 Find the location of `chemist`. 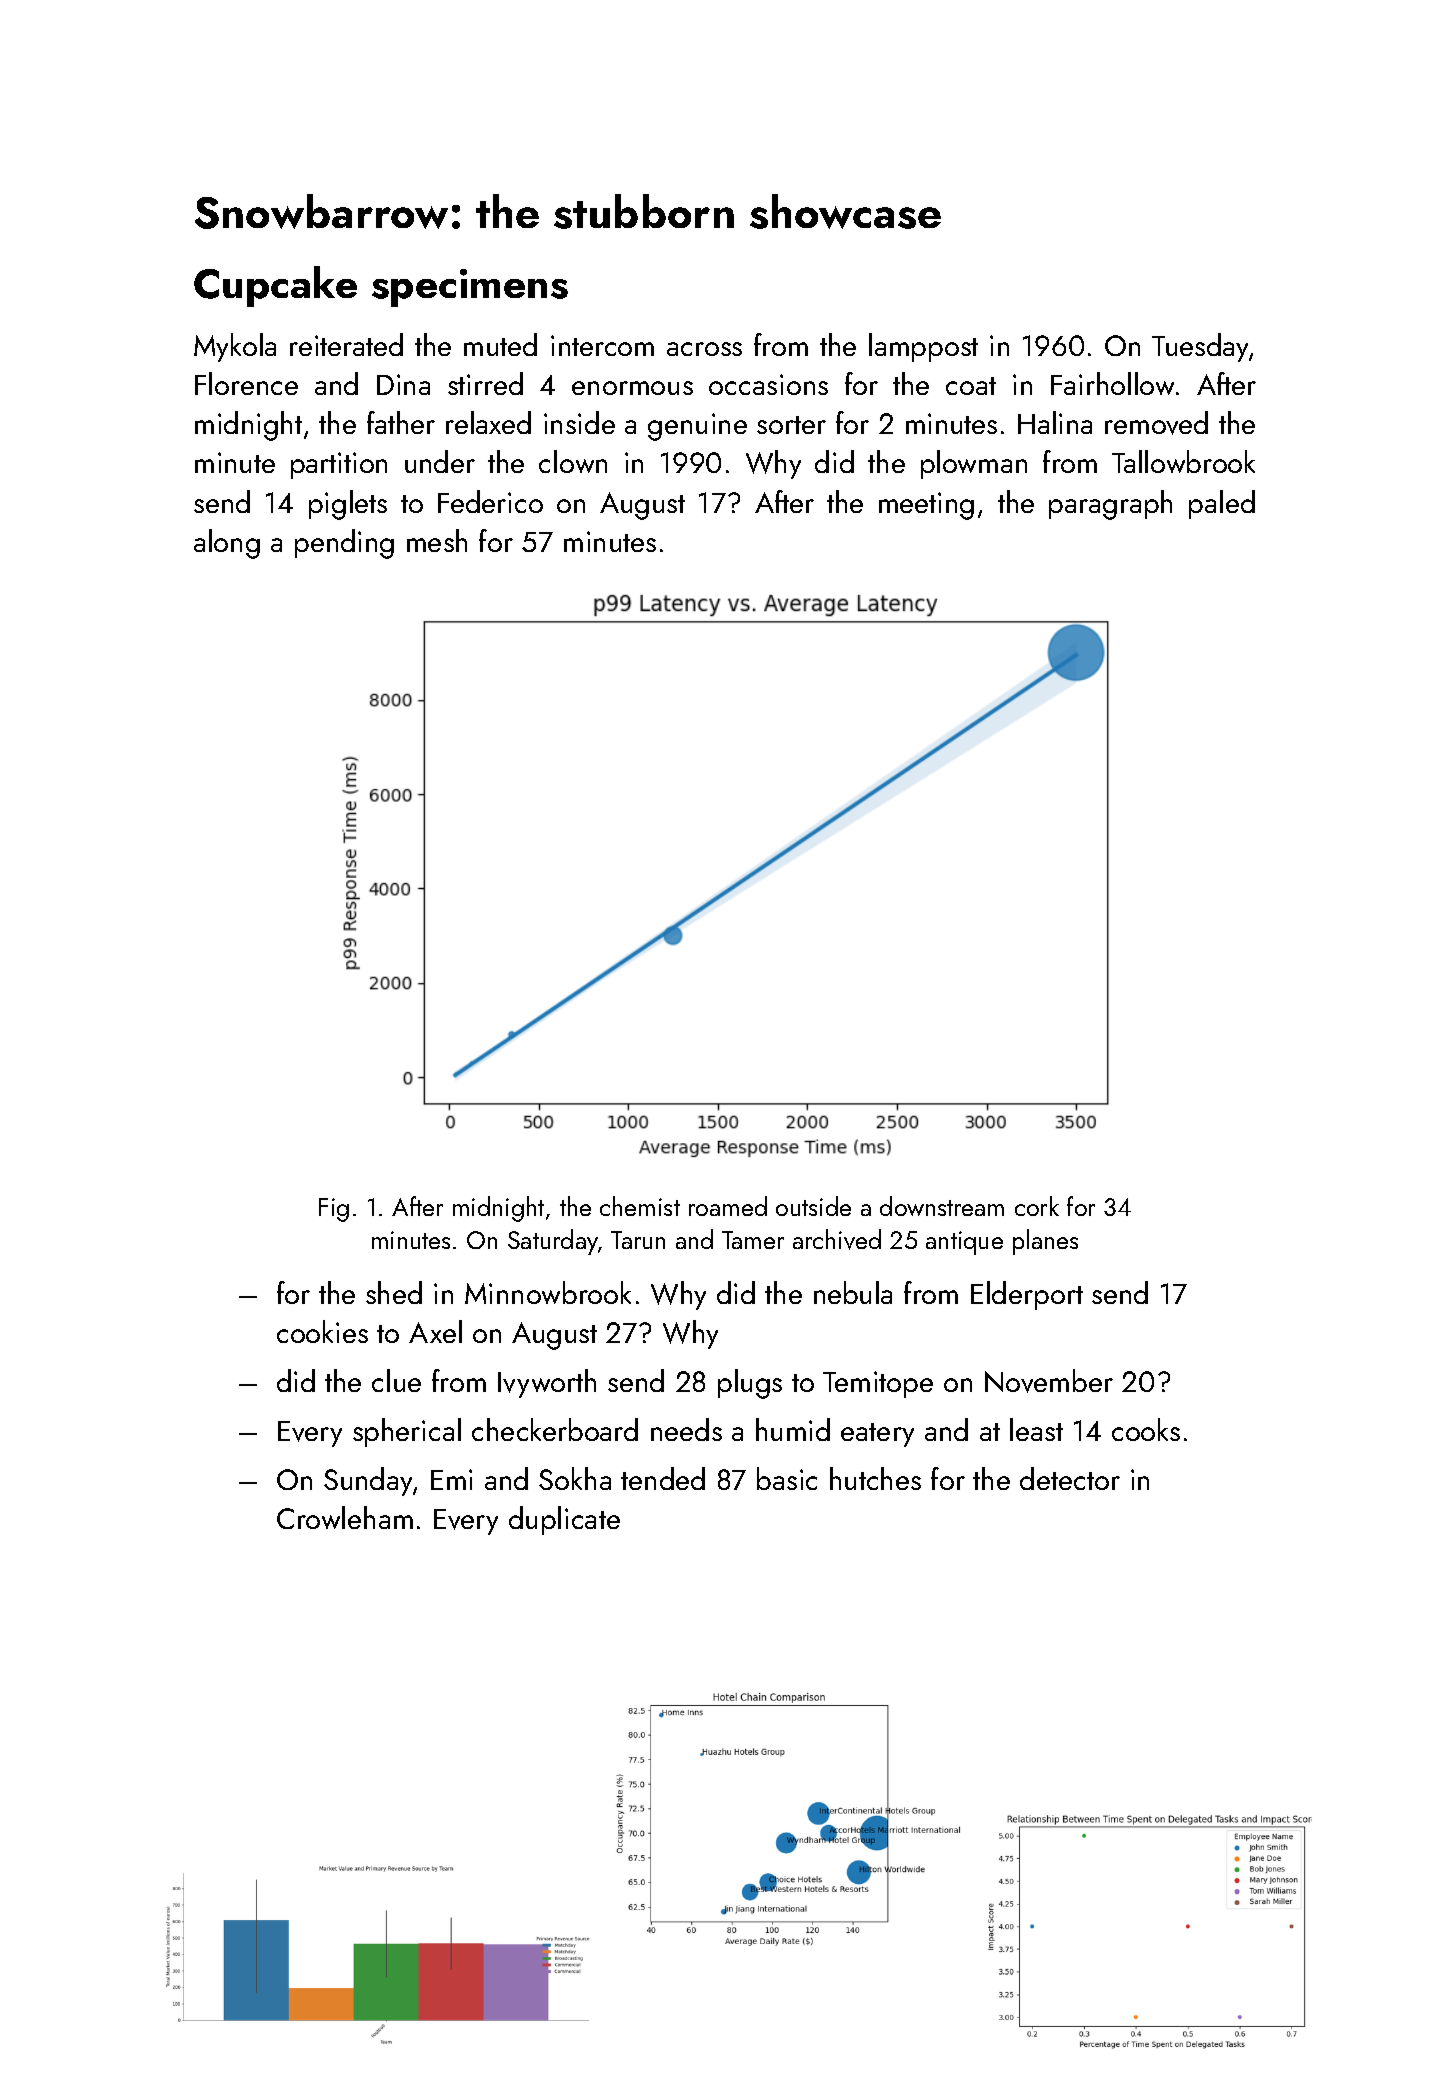

chemist is located at coordinates (640, 1206).
